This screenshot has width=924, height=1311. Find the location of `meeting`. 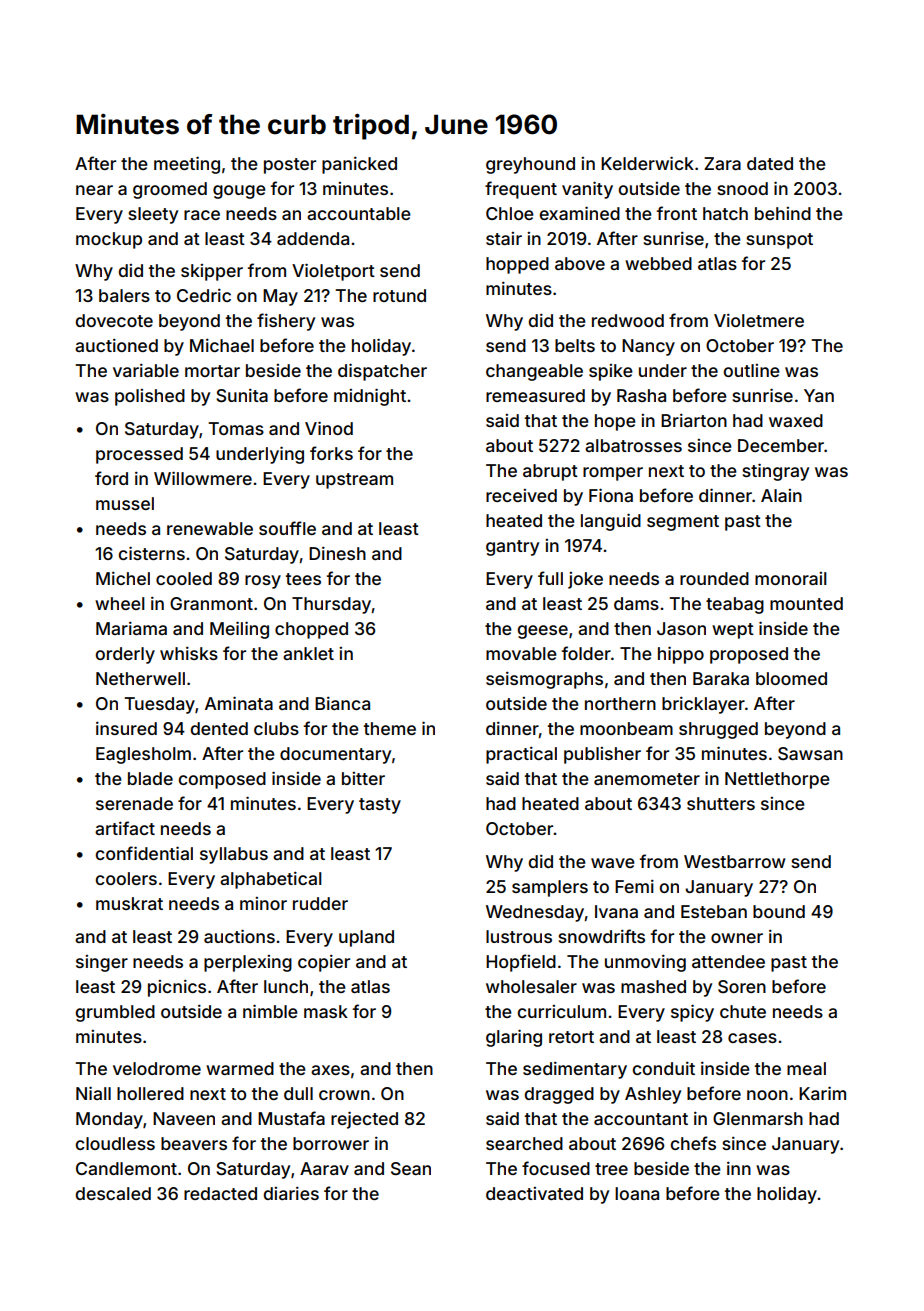

meeting is located at coordinates (187, 165).
